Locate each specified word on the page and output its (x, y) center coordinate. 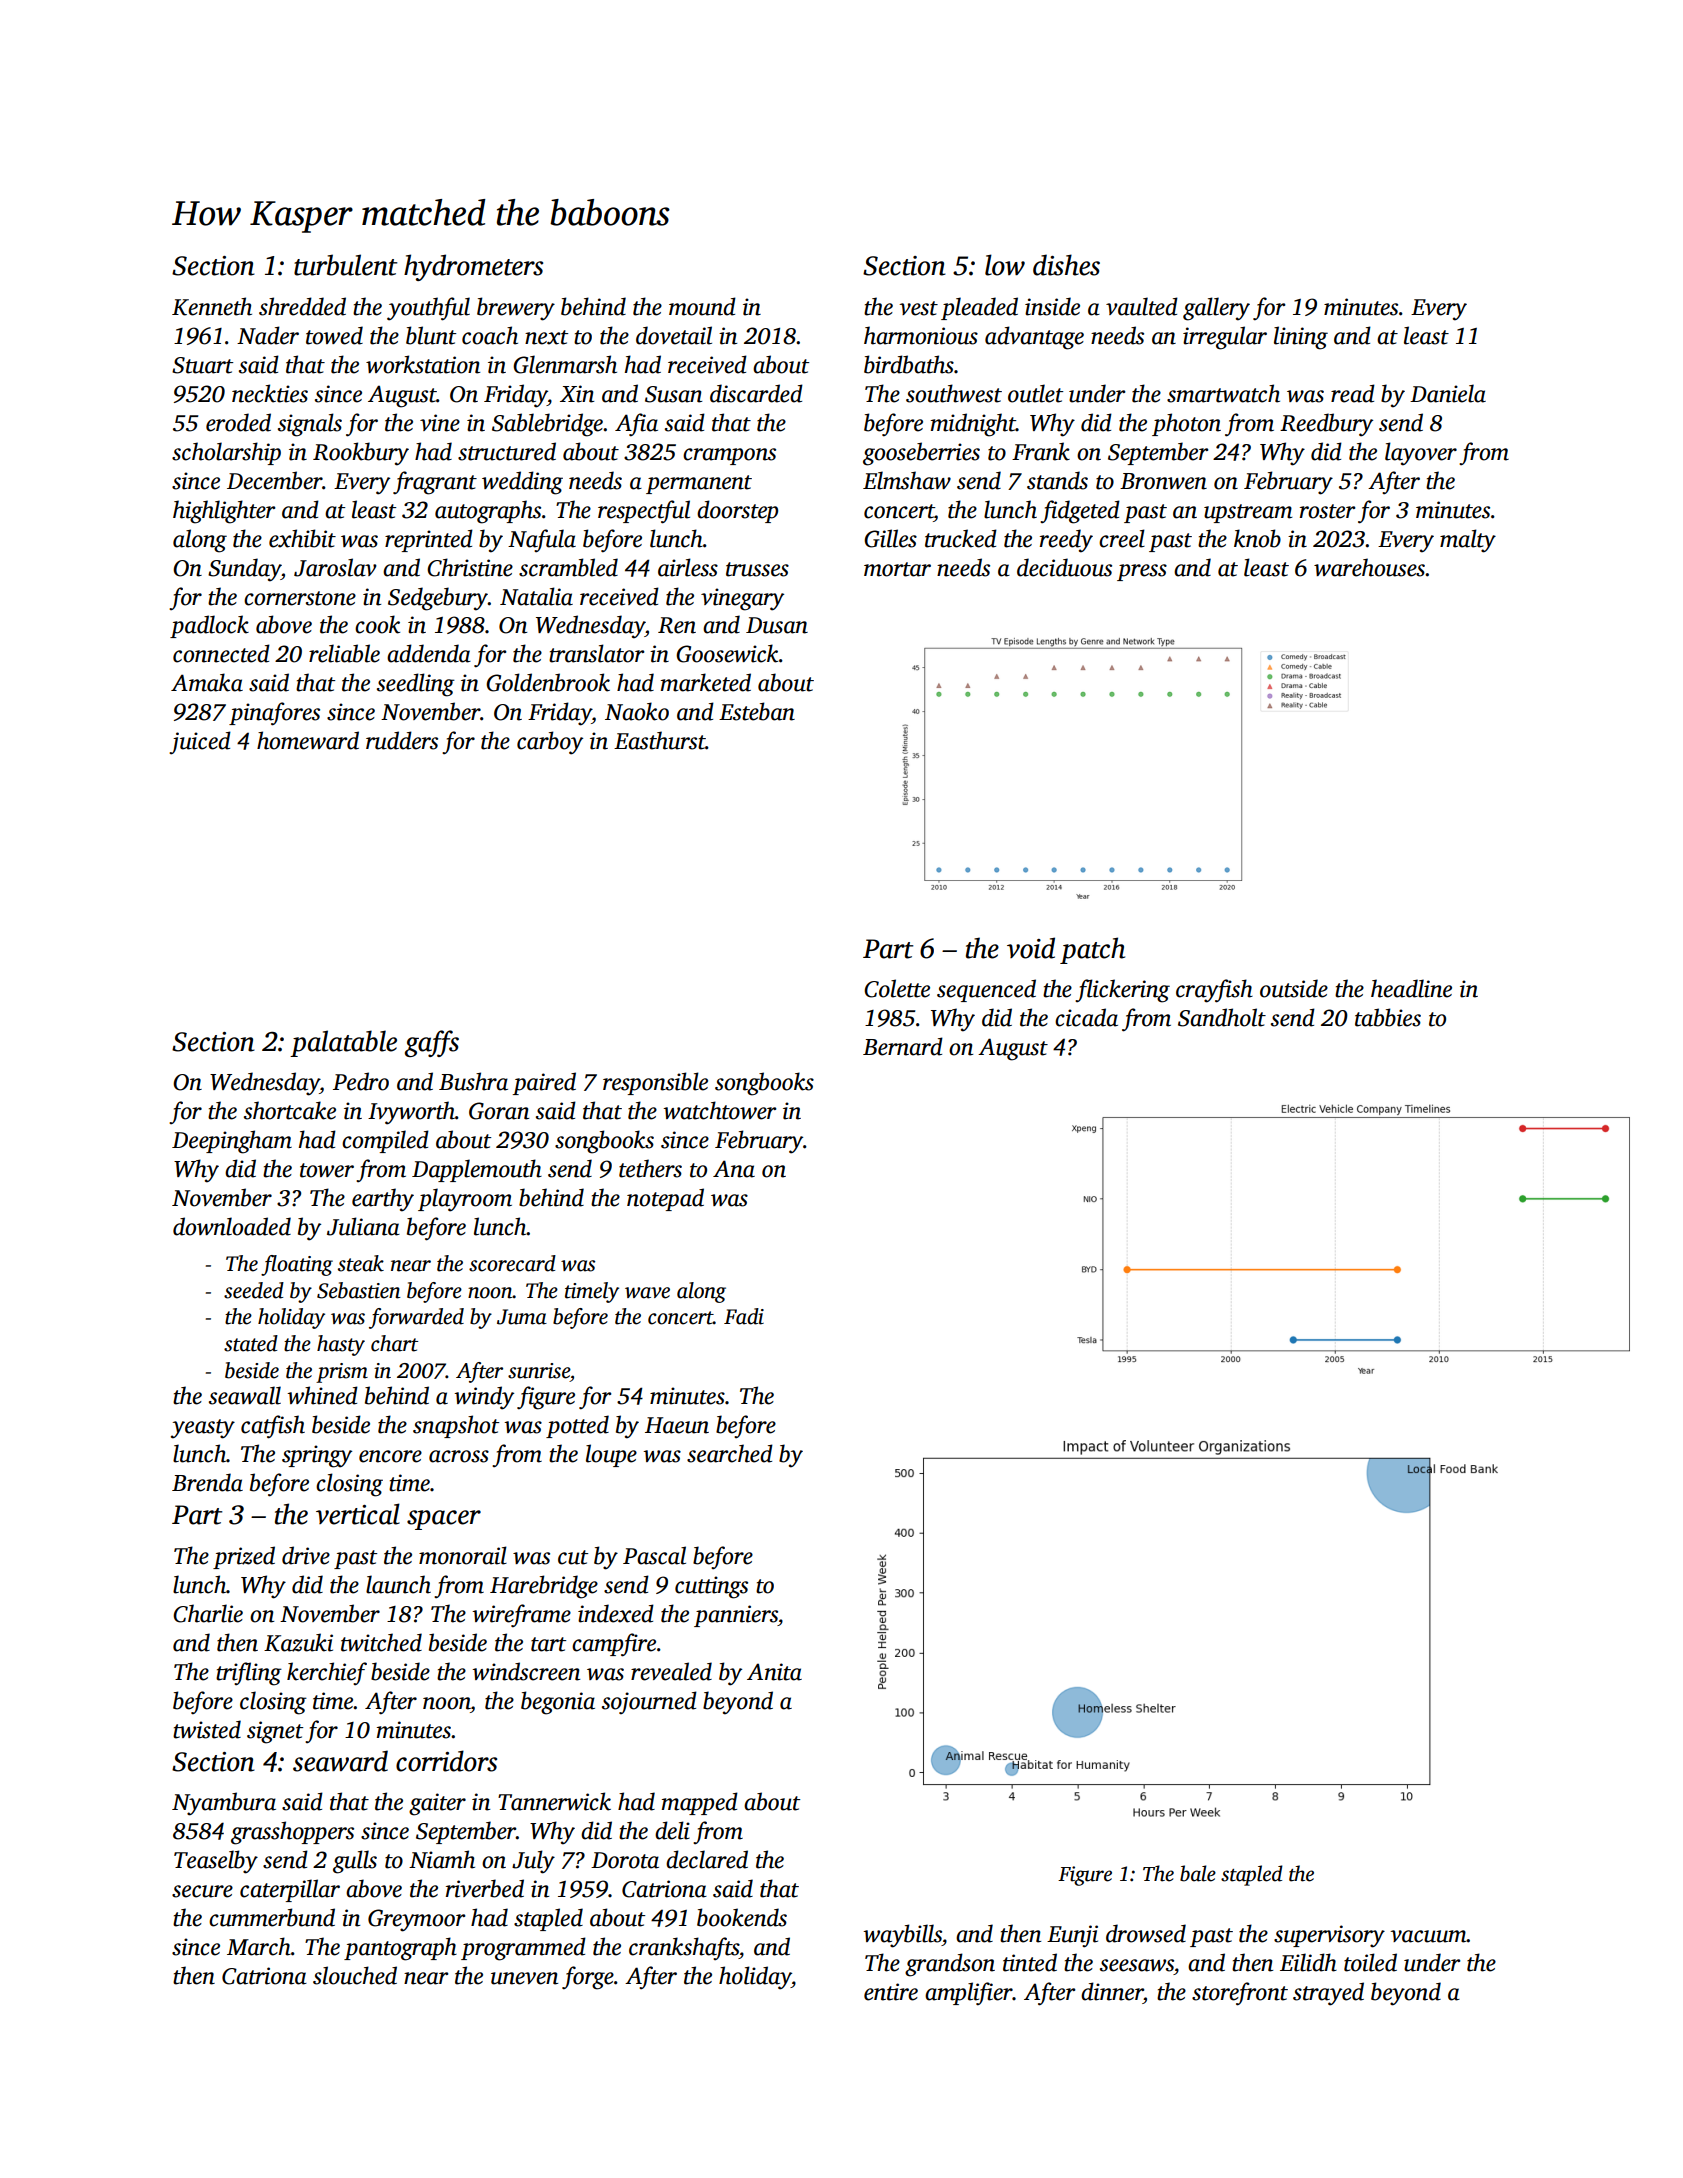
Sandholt (1222, 1017)
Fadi (744, 1316)
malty (1468, 541)
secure (202, 1891)
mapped (700, 1803)
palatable (343, 1043)
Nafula (542, 540)
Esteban (757, 711)
